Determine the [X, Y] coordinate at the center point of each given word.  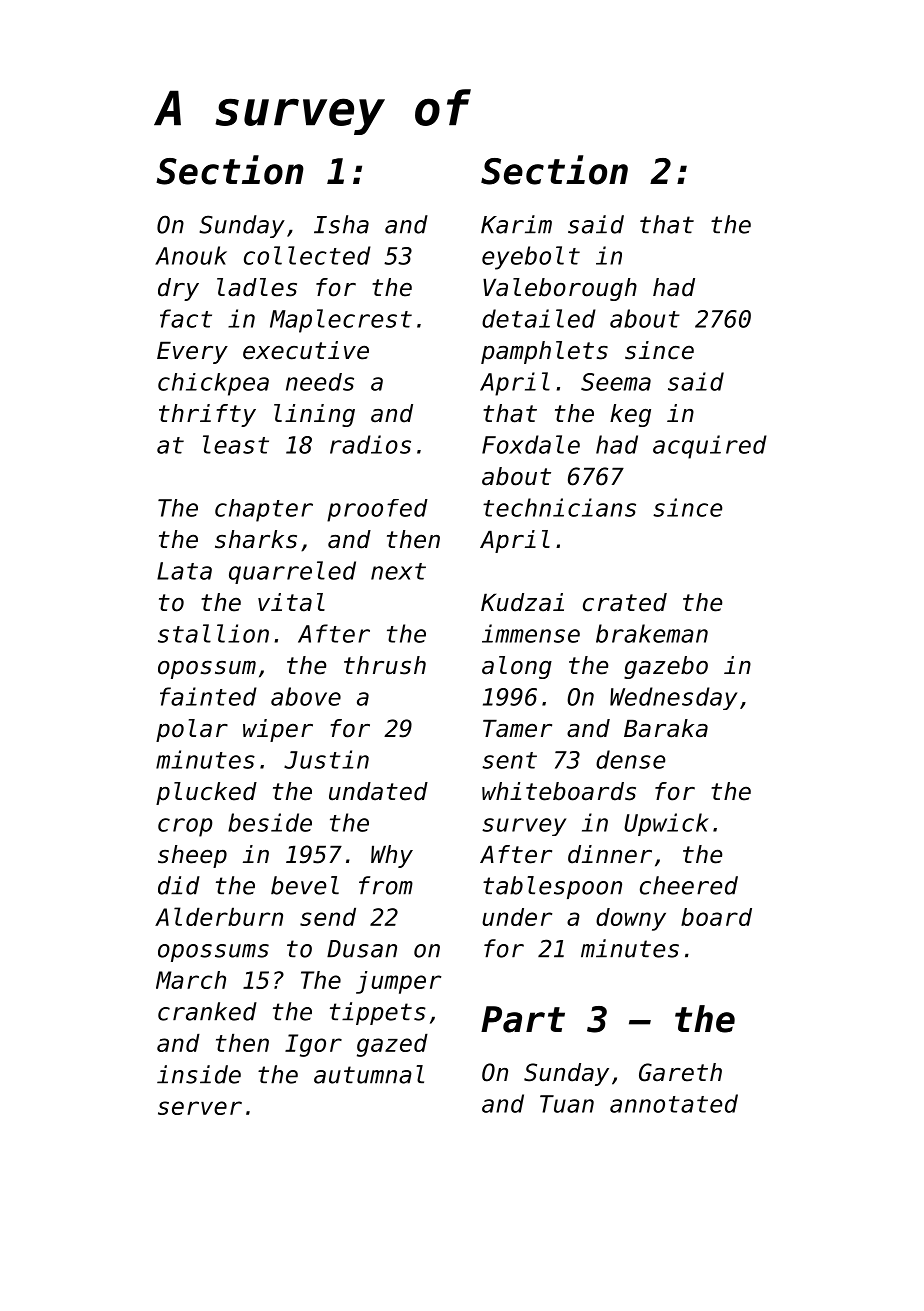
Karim [516, 224]
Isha [341, 224]
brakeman [652, 633]
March [191, 980]
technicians [559, 507]
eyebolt [531, 258]
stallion [213, 633]
